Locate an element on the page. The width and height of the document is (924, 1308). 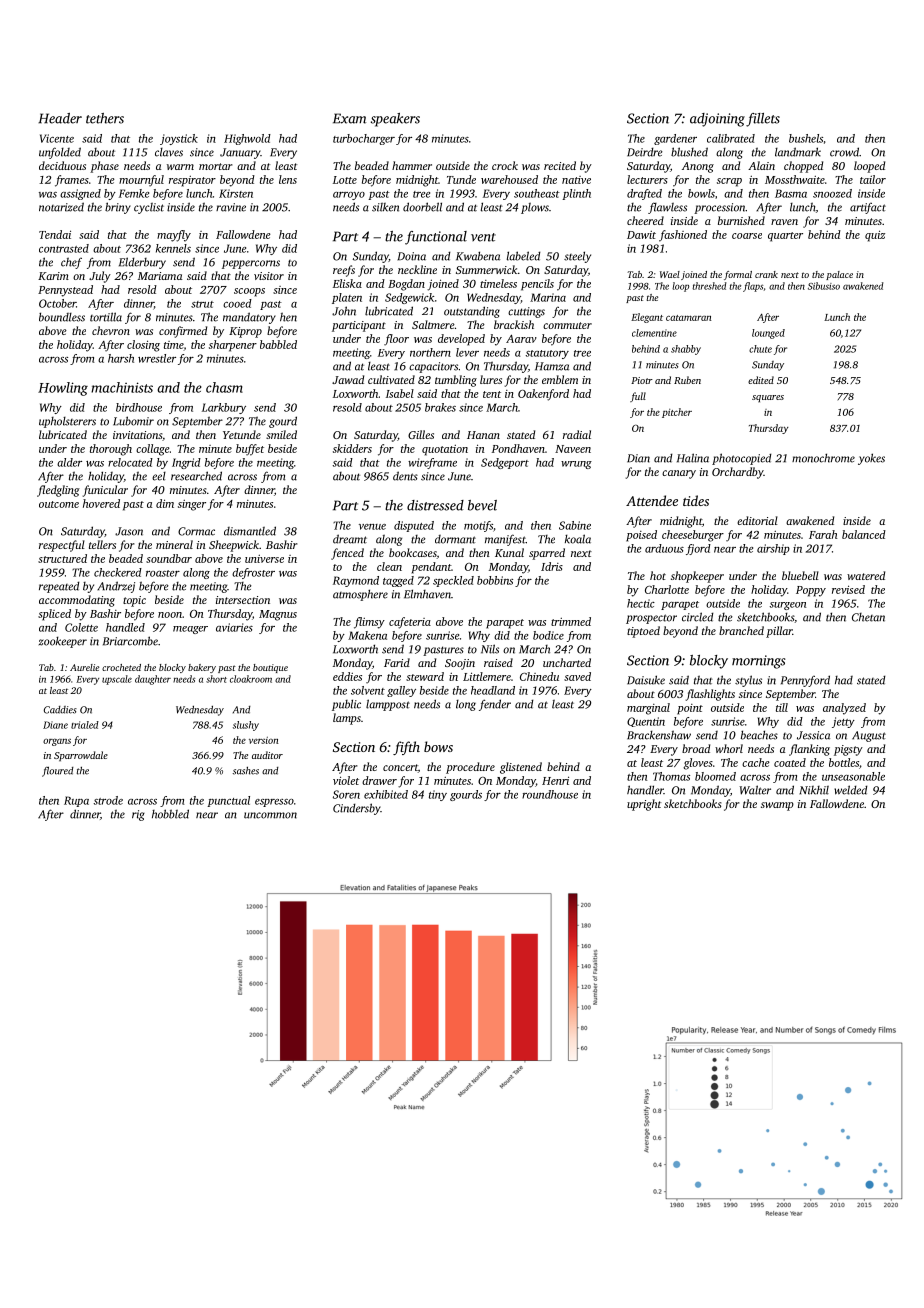
strode is located at coordinates (108, 800).
